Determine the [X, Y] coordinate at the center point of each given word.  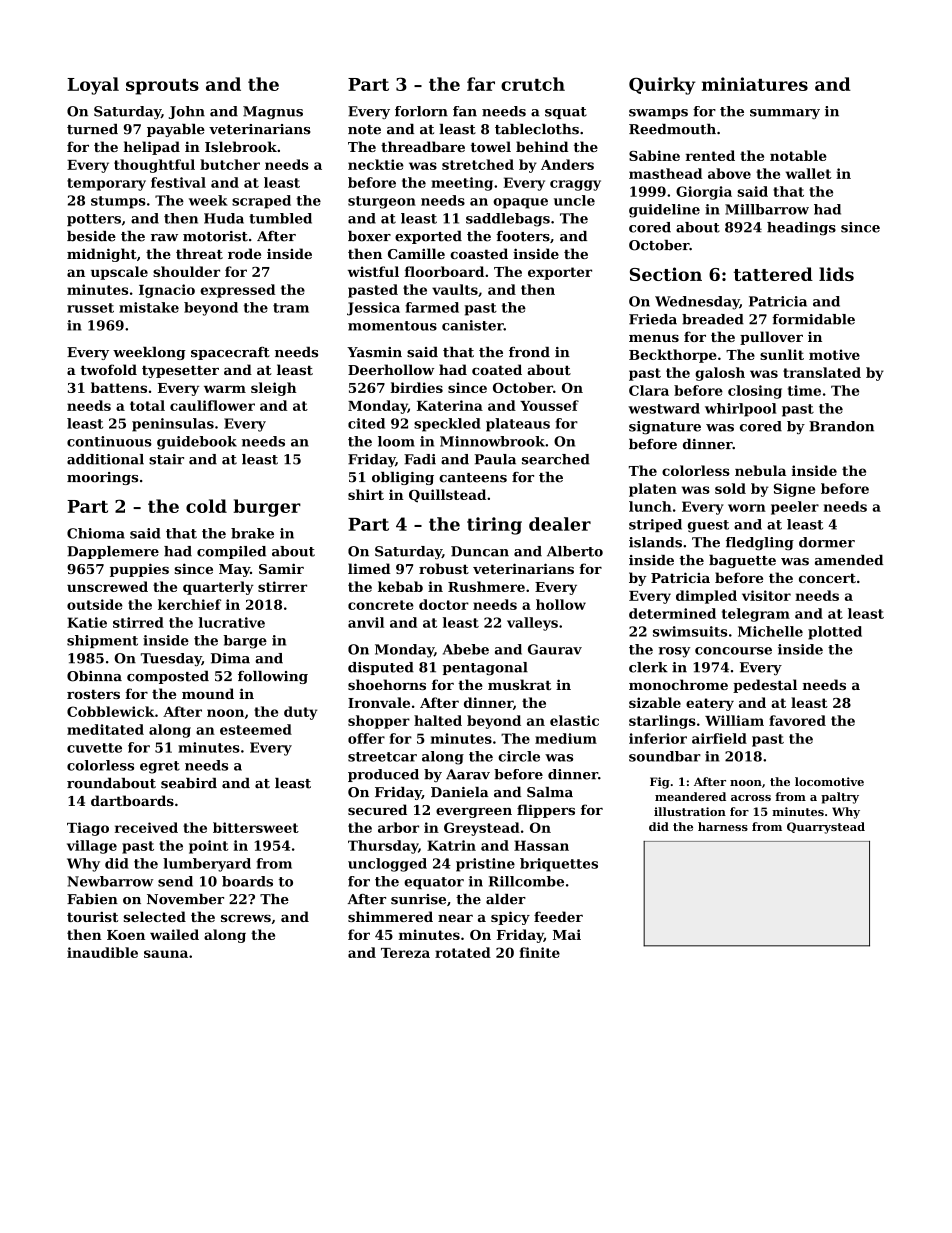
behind [542, 146]
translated [822, 372]
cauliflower [212, 405]
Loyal [93, 86]
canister [473, 325]
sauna [166, 954]
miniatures [755, 84]
